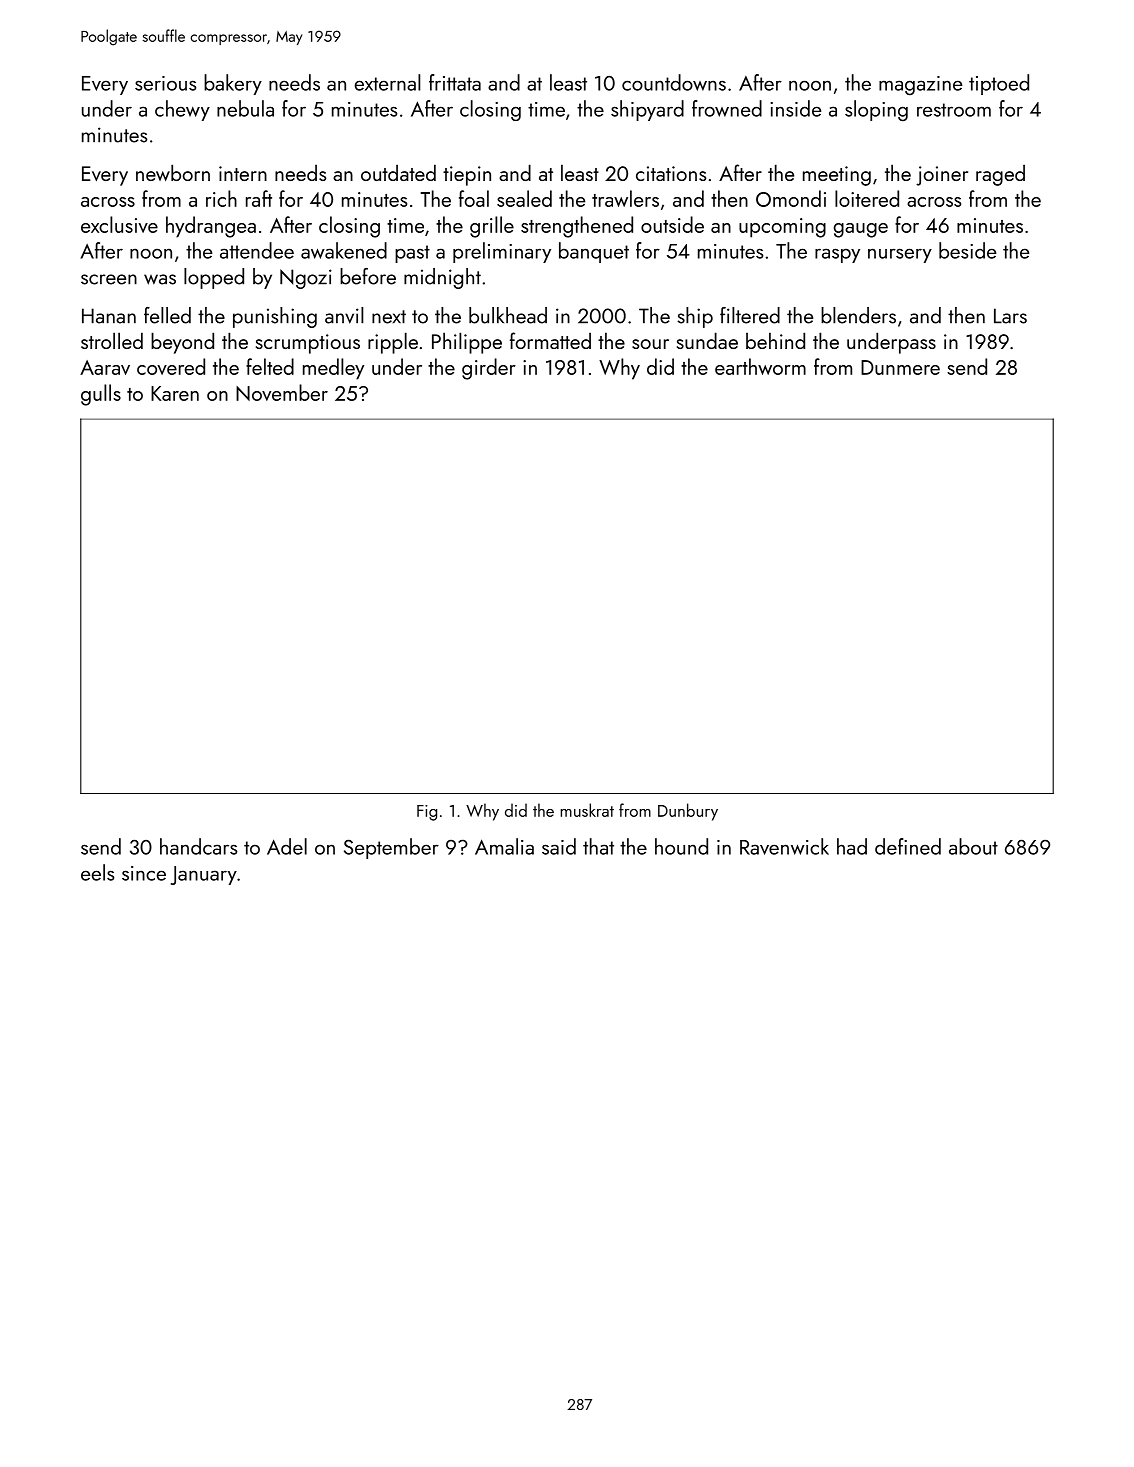 This document has height=1467, width=1134. Describe the element at coordinates (101, 395) in the document. I see `gulls` at that location.
